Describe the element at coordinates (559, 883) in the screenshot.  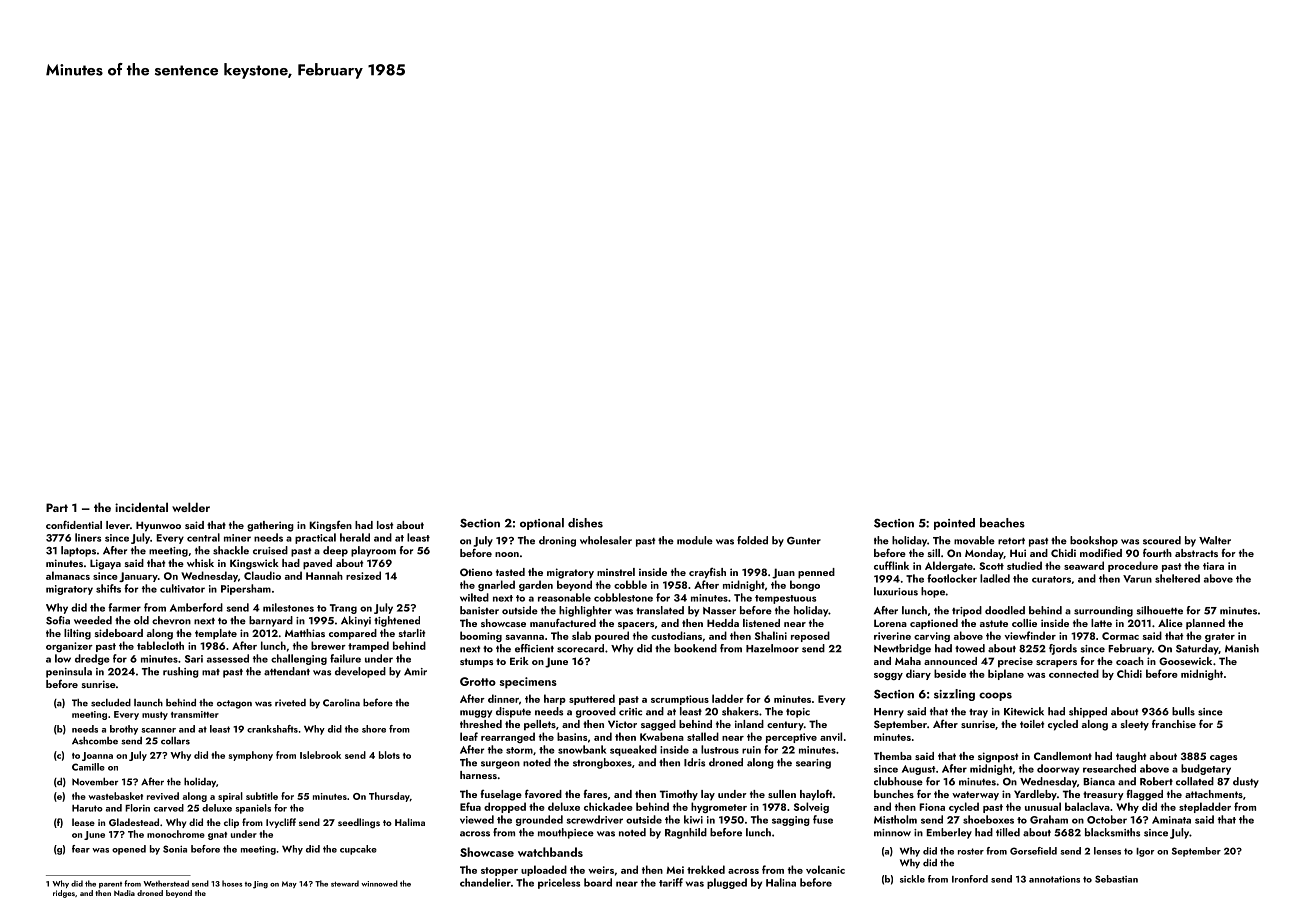
I see `priceless` at that location.
